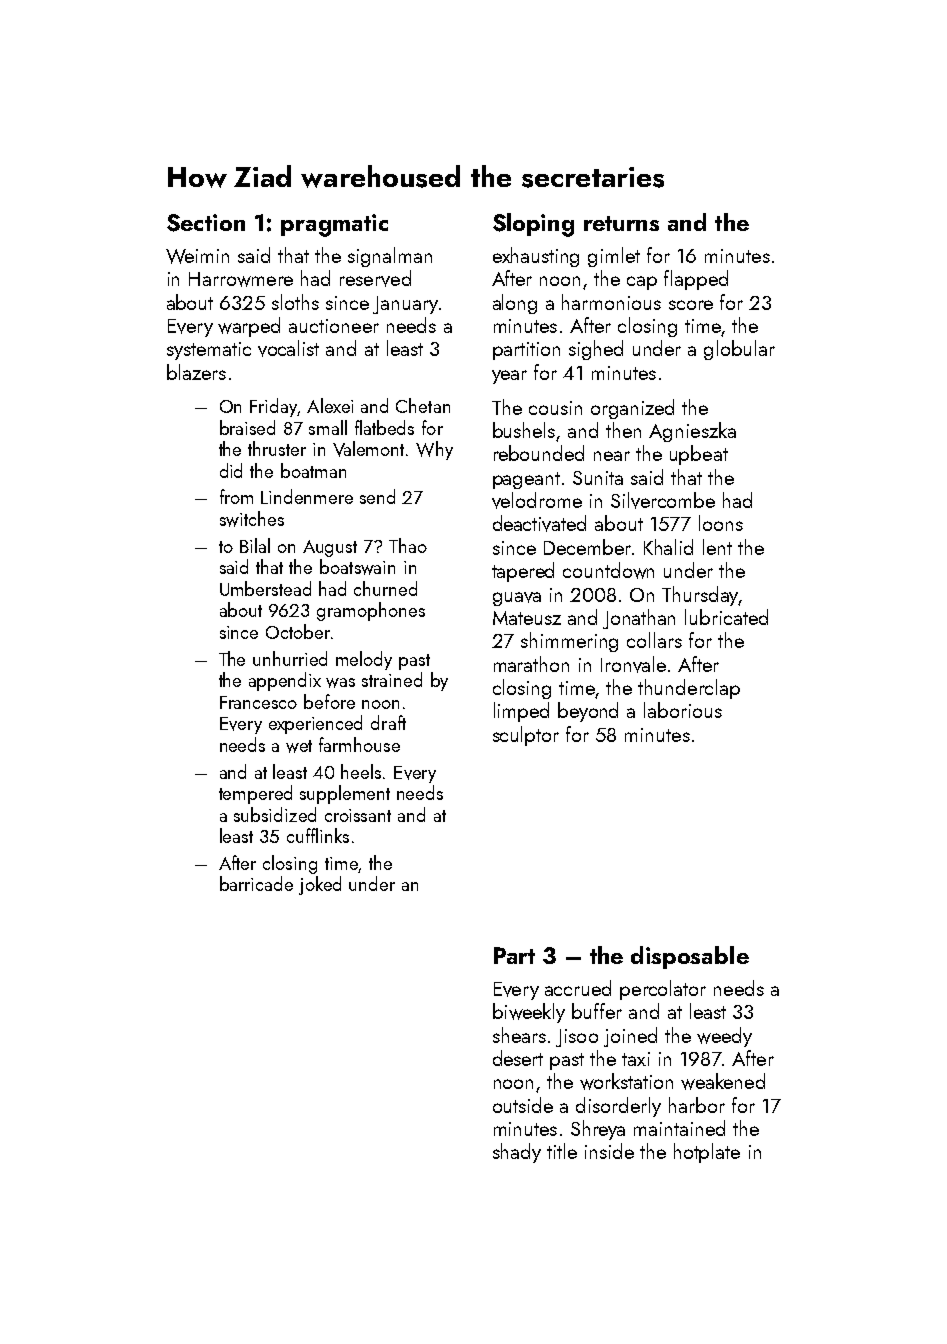  I want to click on joined, so click(630, 1037).
